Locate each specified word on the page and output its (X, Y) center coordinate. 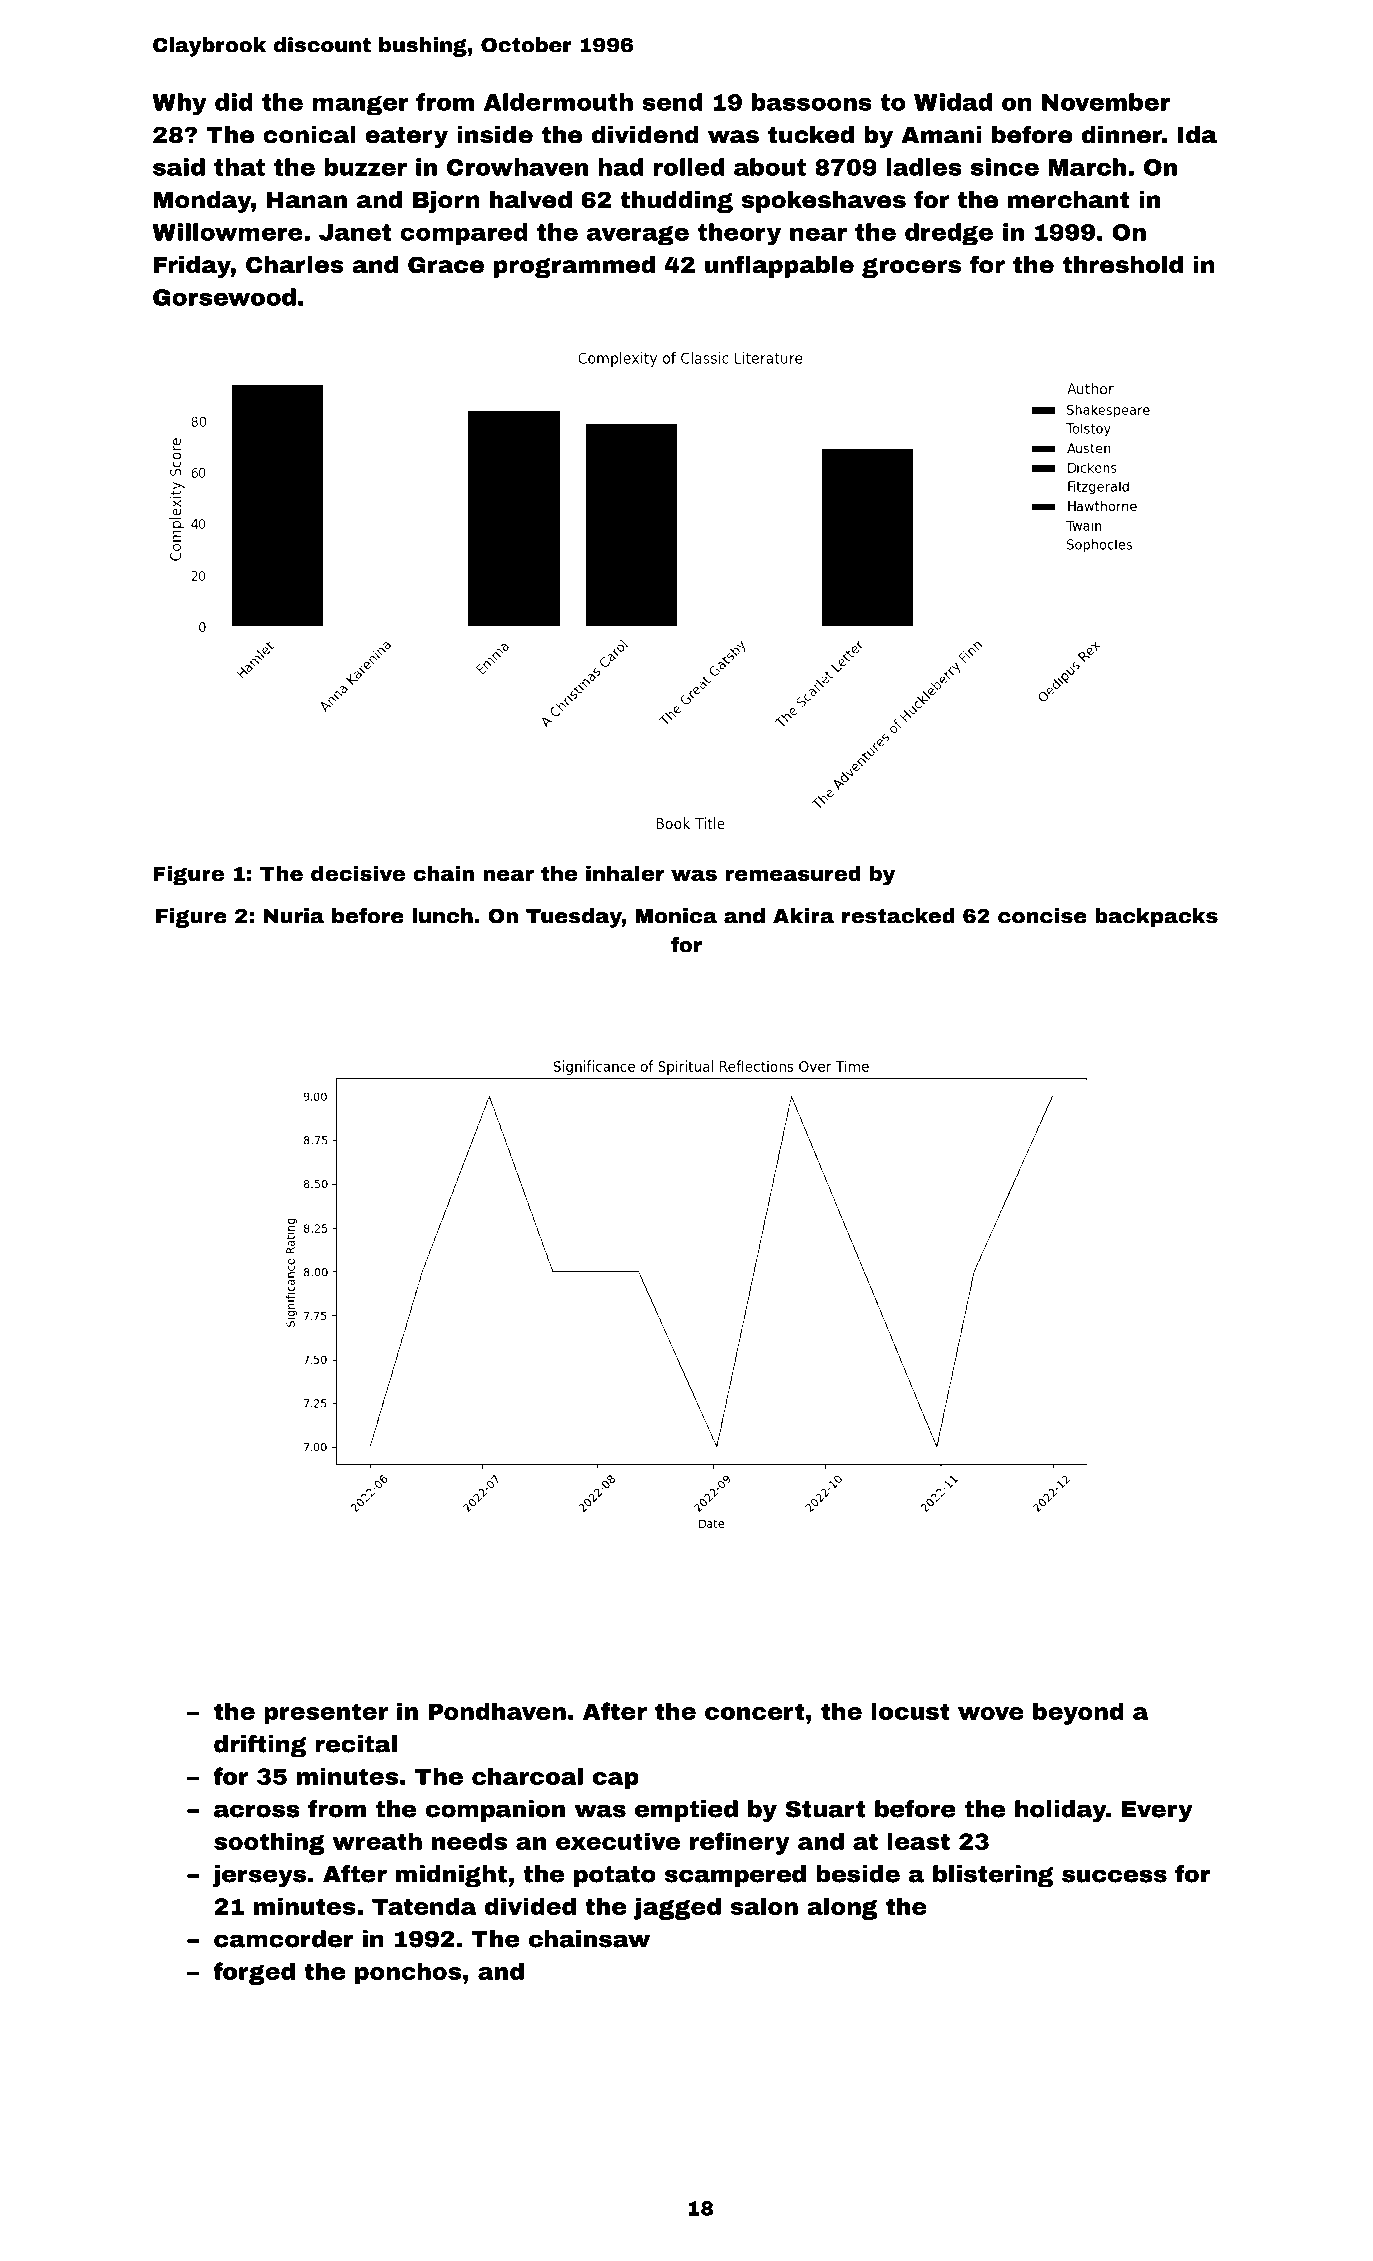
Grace (446, 265)
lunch (442, 916)
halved (531, 200)
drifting (260, 1746)
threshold (1123, 265)
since (1005, 167)
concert (754, 1711)
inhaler (625, 873)
